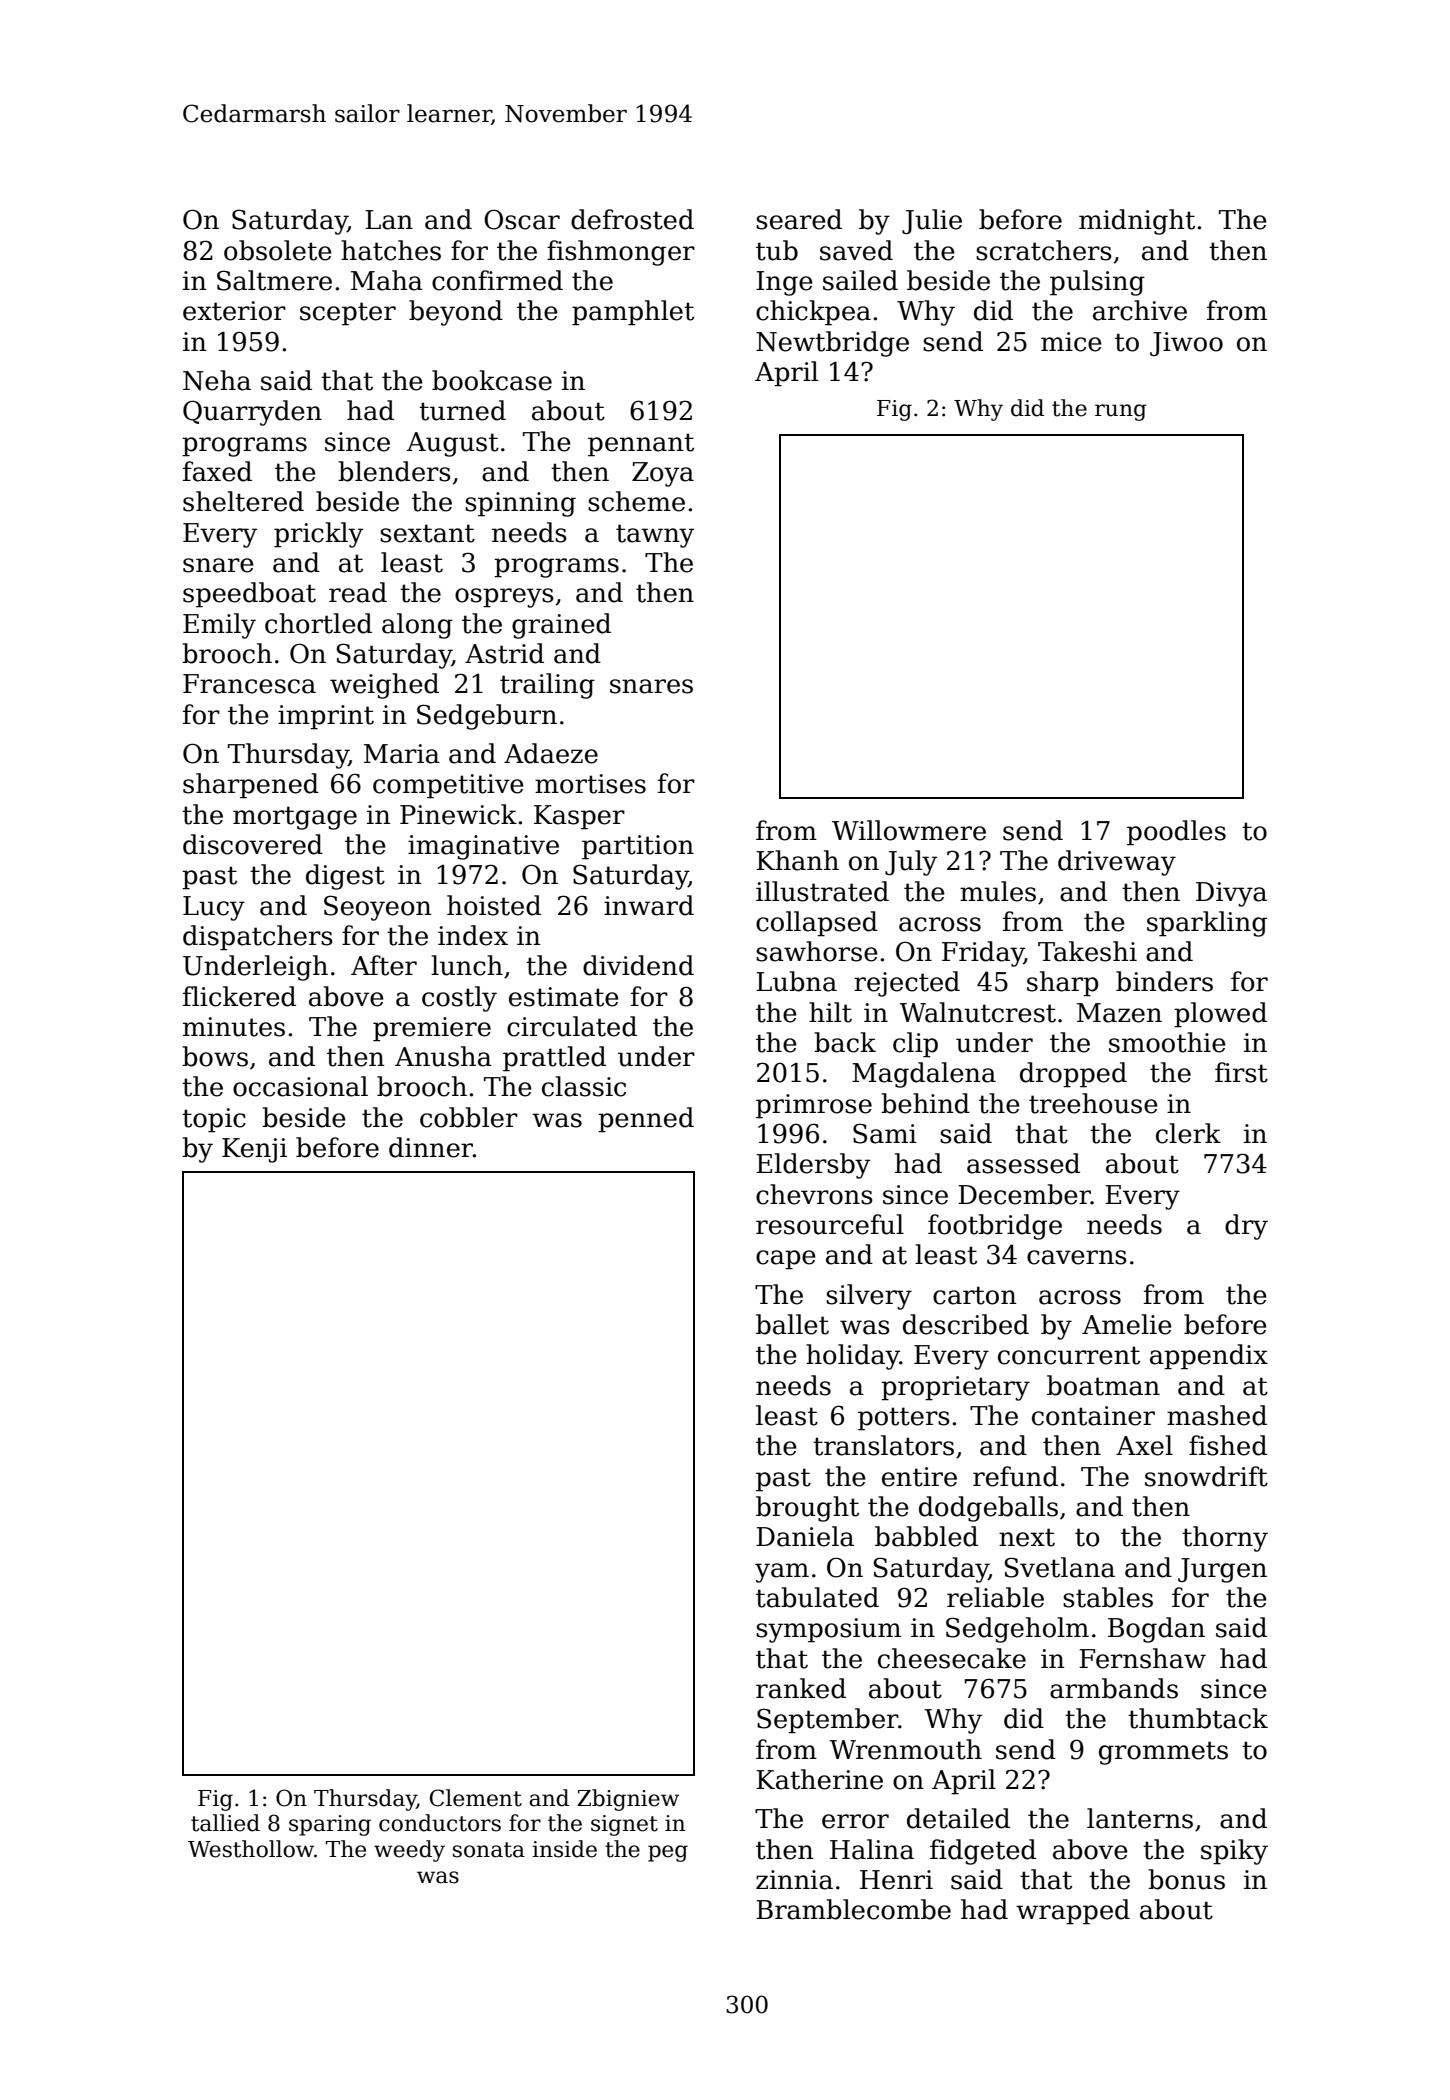  What do you see at coordinates (254, 1150) in the screenshot?
I see `Kenji` at bounding box center [254, 1150].
